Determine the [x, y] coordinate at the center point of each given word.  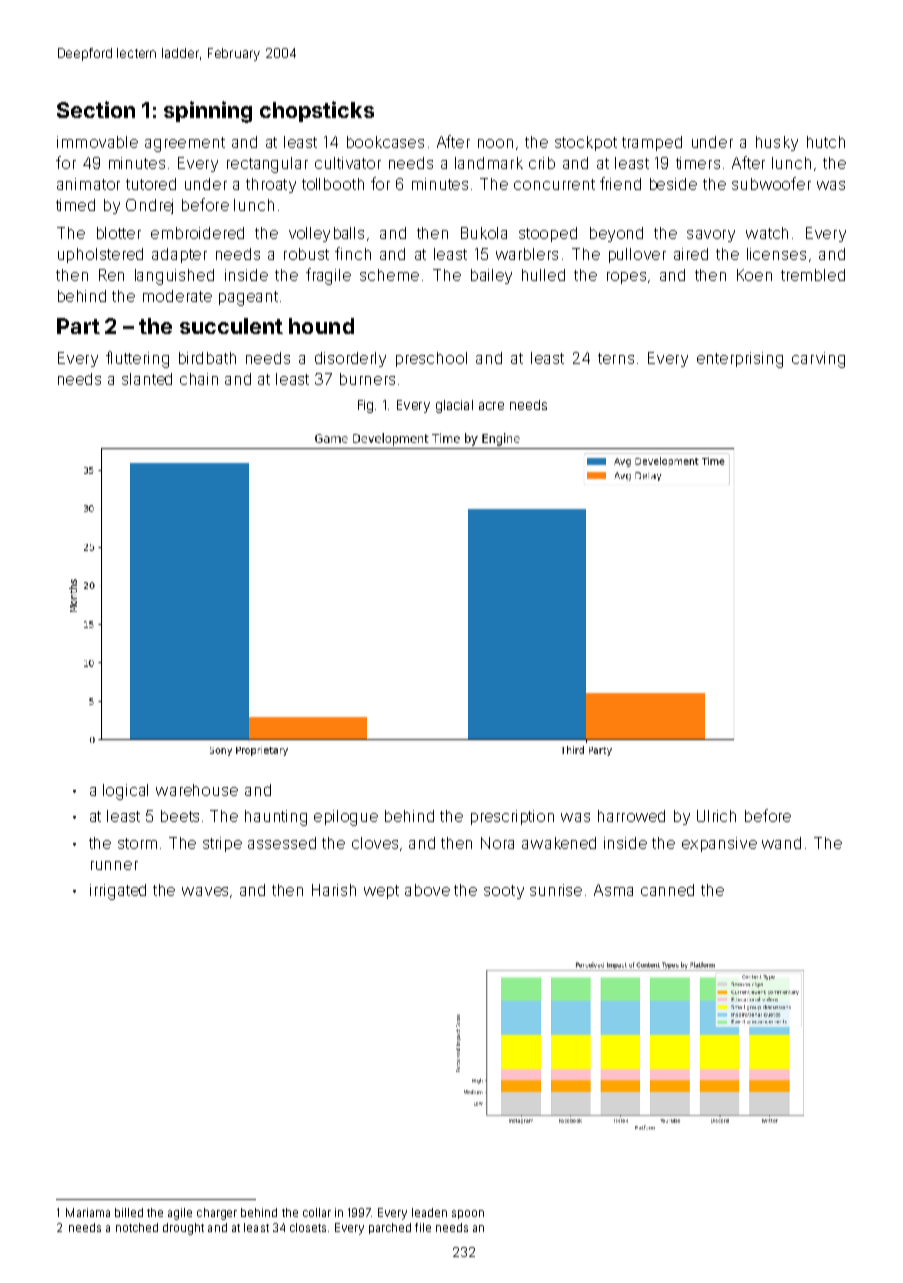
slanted [147, 379]
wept [381, 892]
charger [217, 1214]
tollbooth [333, 184]
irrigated [118, 892]
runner [114, 865]
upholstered [100, 255]
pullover [637, 255]
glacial [454, 406]
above [427, 890]
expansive [719, 844]
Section [96, 109]
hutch [826, 142]
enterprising [740, 360]
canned [667, 890]
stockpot [586, 143]
